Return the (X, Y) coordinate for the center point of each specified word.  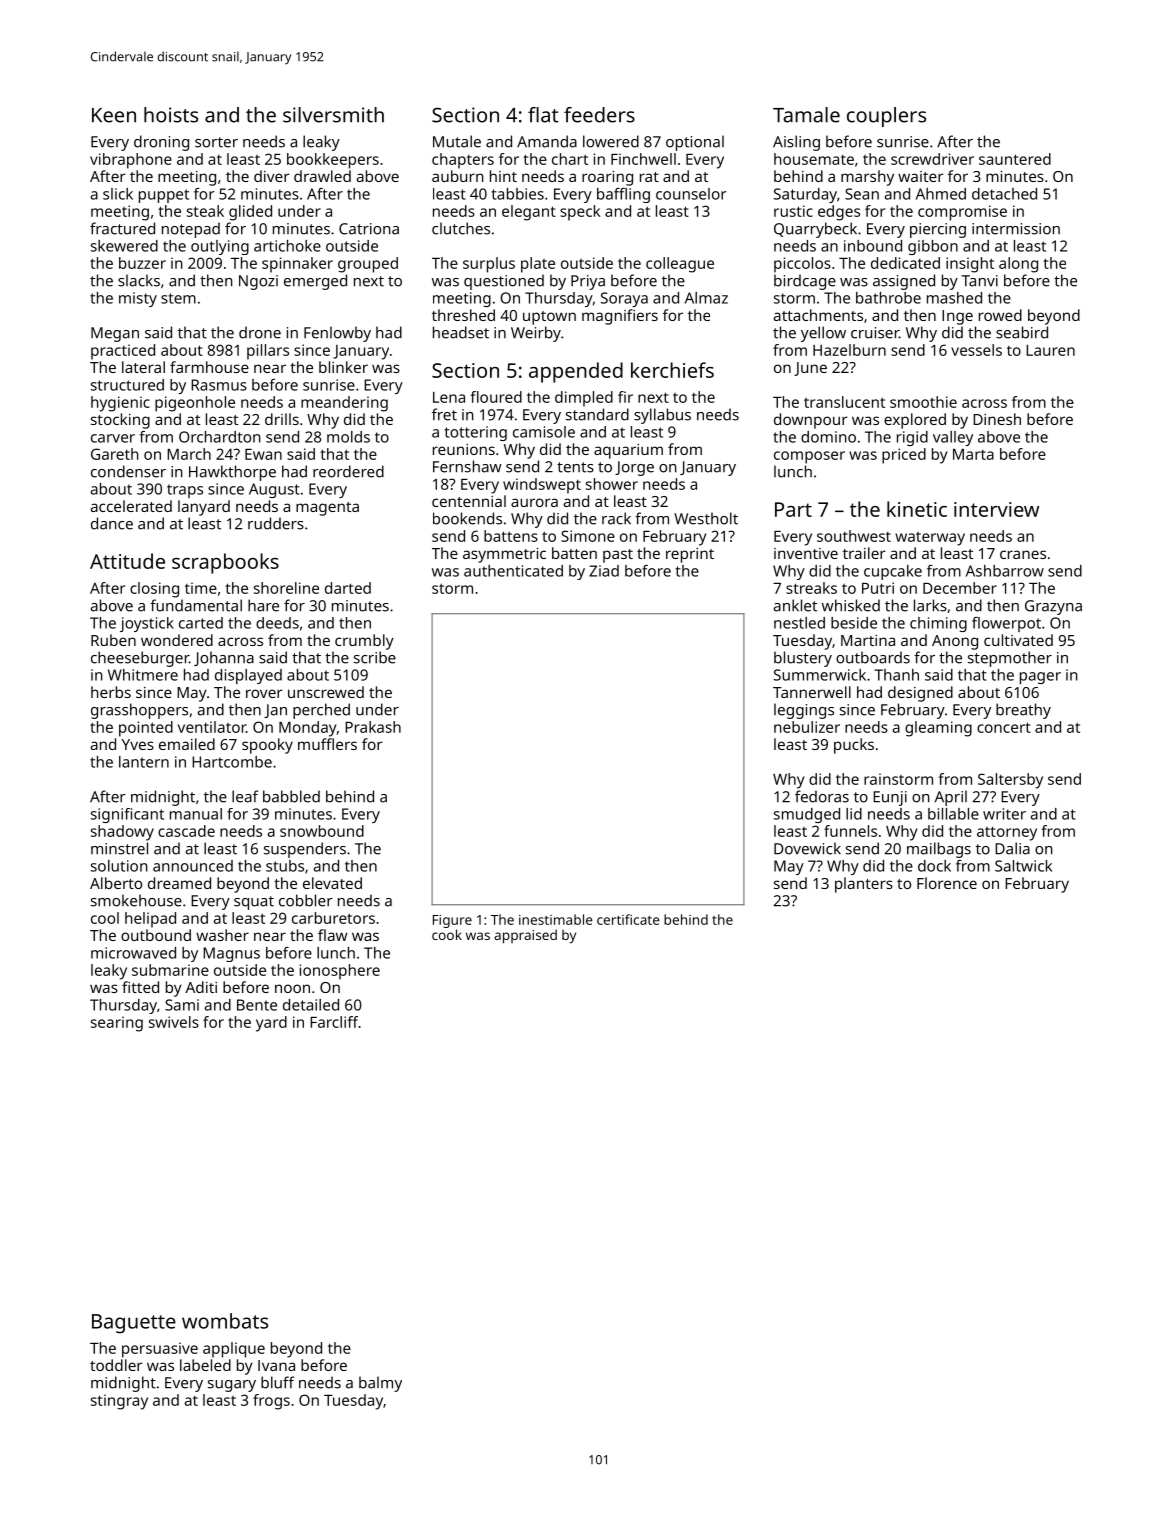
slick (118, 194)
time (201, 588)
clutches (461, 228)
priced (904, 456)
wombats (225, 1321)
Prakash (373, 727)
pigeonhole (195, 404)
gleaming (938, 729)
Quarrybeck (815, 230)
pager (1040, 678)
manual (196, 814)
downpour (811, 421)
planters (864, 885)
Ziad (604, 571)
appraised (525, 936)
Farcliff (334, 1022)
